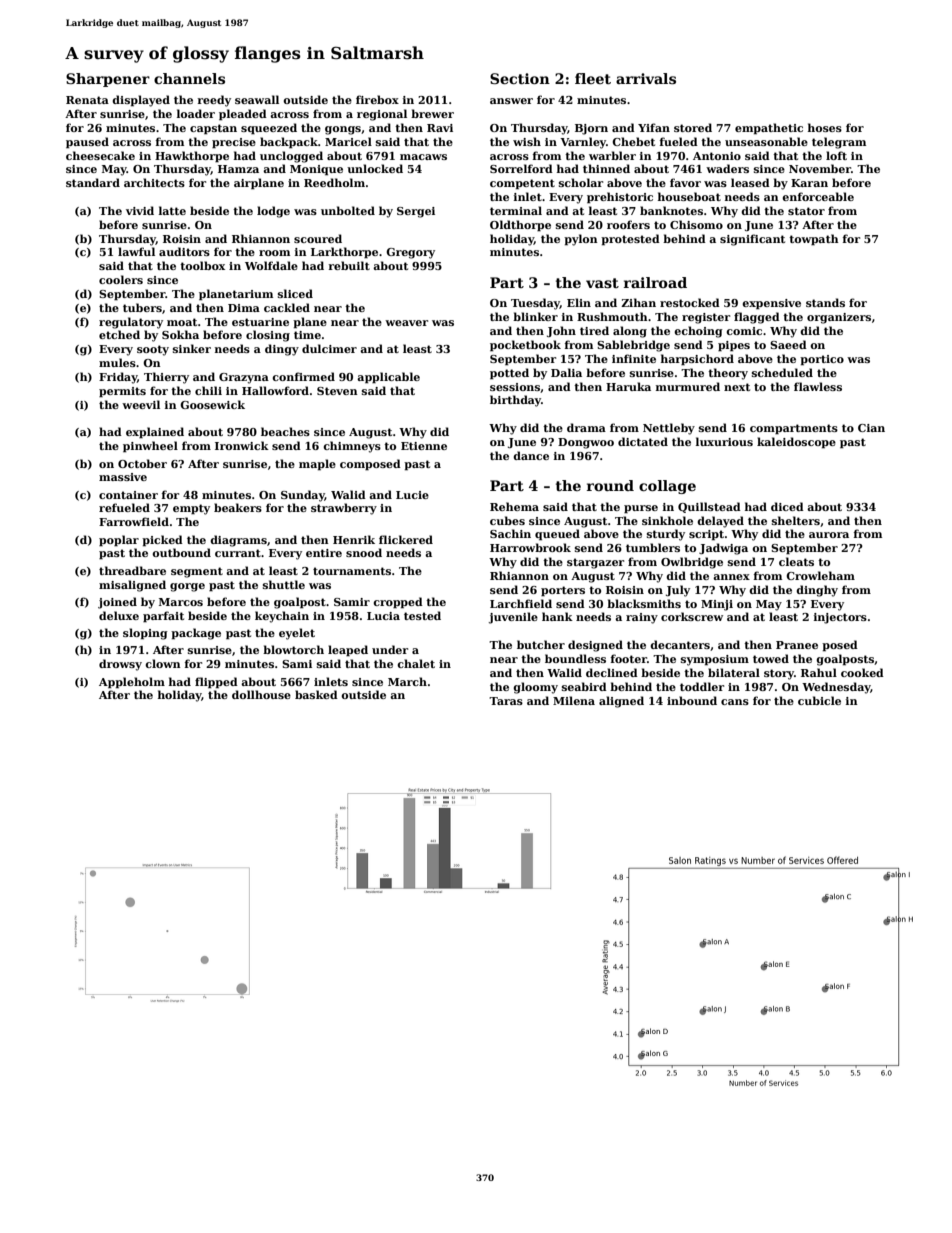 The image size is (952, 1233). What do you see at coordinates (123, 477) in the screenshot?
I see `massive` at bounding box center [123, 477].
